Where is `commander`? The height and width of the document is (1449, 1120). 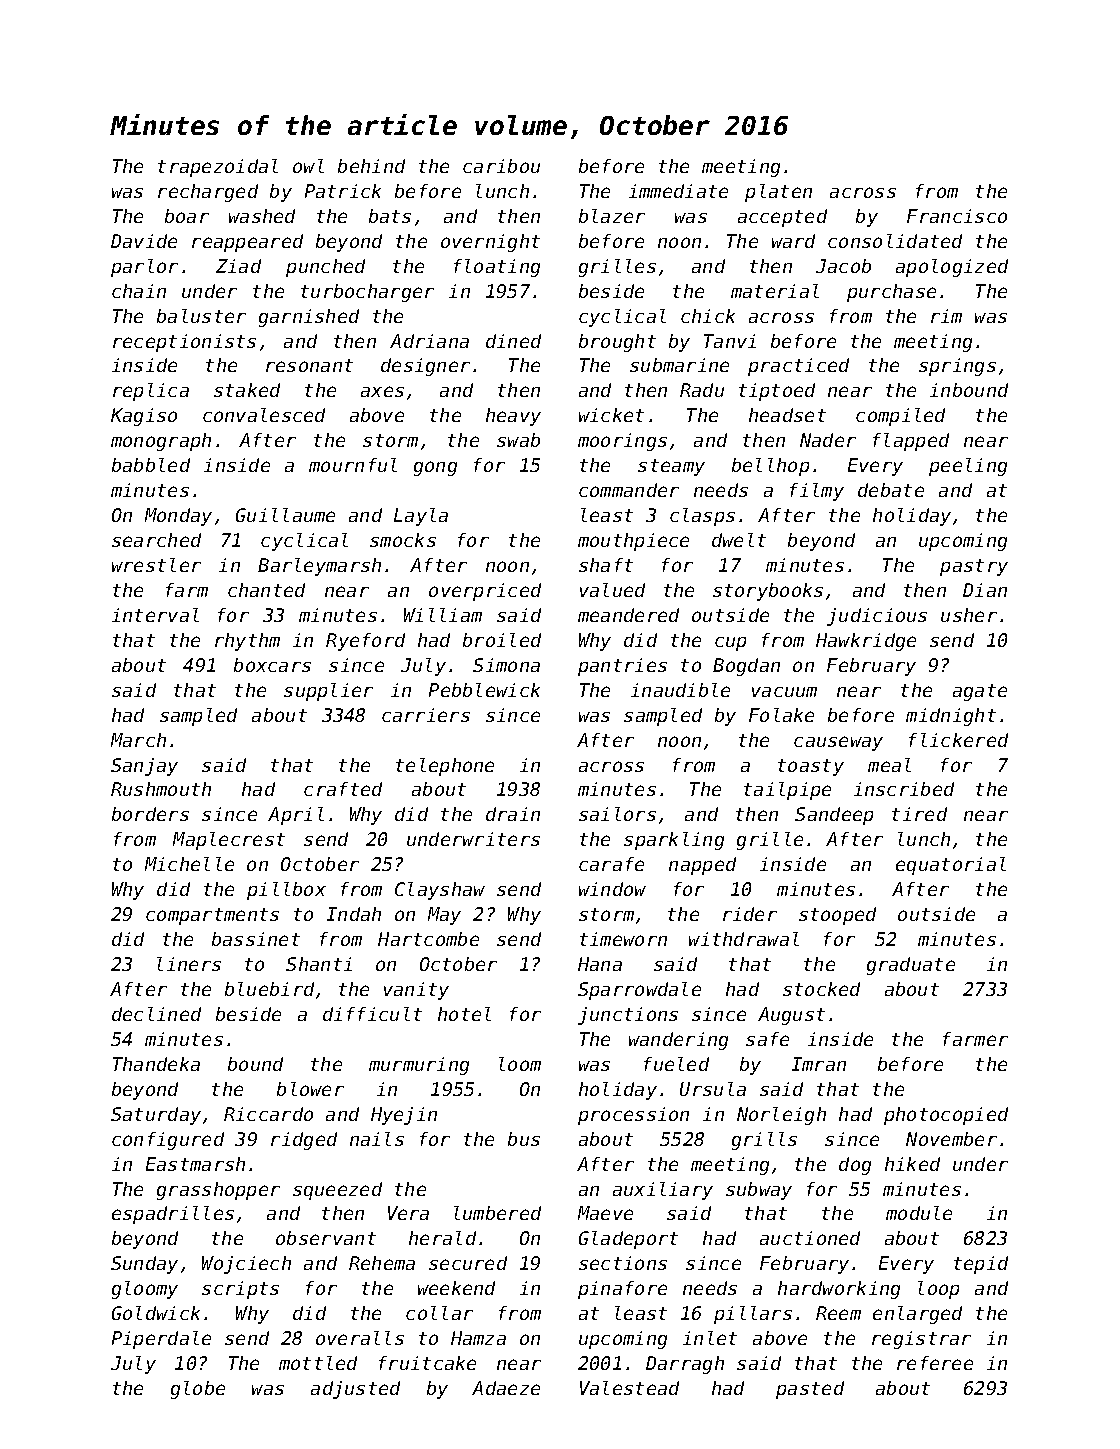
commander is located at coordinates (629, 490).
